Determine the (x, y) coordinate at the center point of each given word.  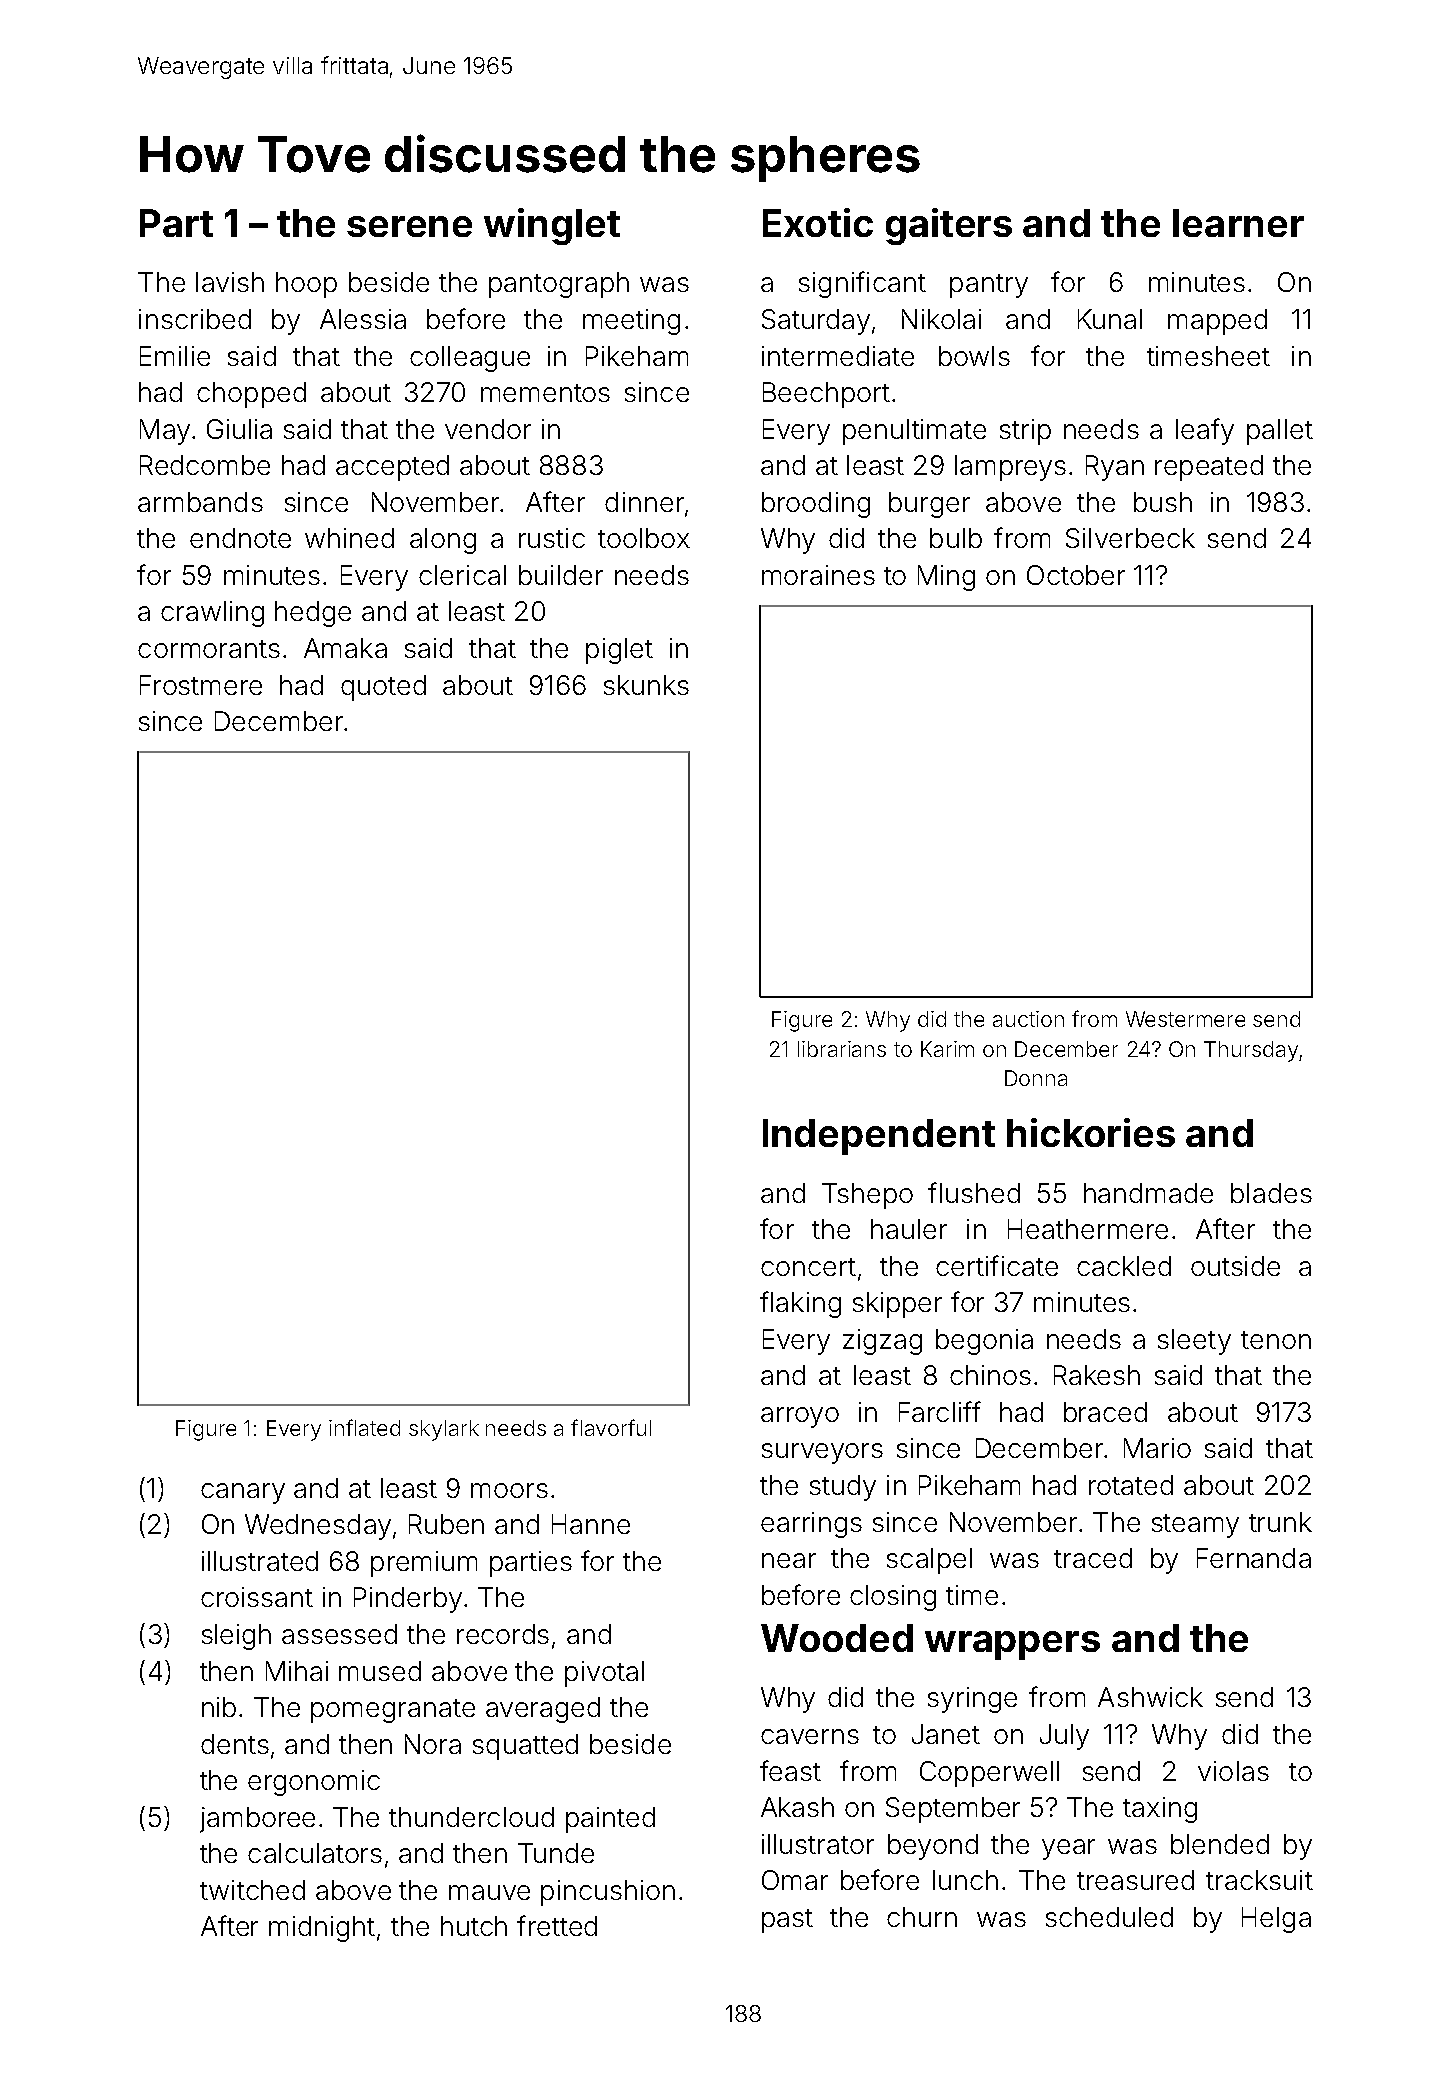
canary (243, 1493)
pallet (1280, 432)
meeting (631, 322)
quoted (383, 688)
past (787, 1921)
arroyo (800, 1417)
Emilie (175, 356)
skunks (646, 685)
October (1076, 575)
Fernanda (1254, 1558)
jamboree (257, 1820)
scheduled (1109, 1917)
